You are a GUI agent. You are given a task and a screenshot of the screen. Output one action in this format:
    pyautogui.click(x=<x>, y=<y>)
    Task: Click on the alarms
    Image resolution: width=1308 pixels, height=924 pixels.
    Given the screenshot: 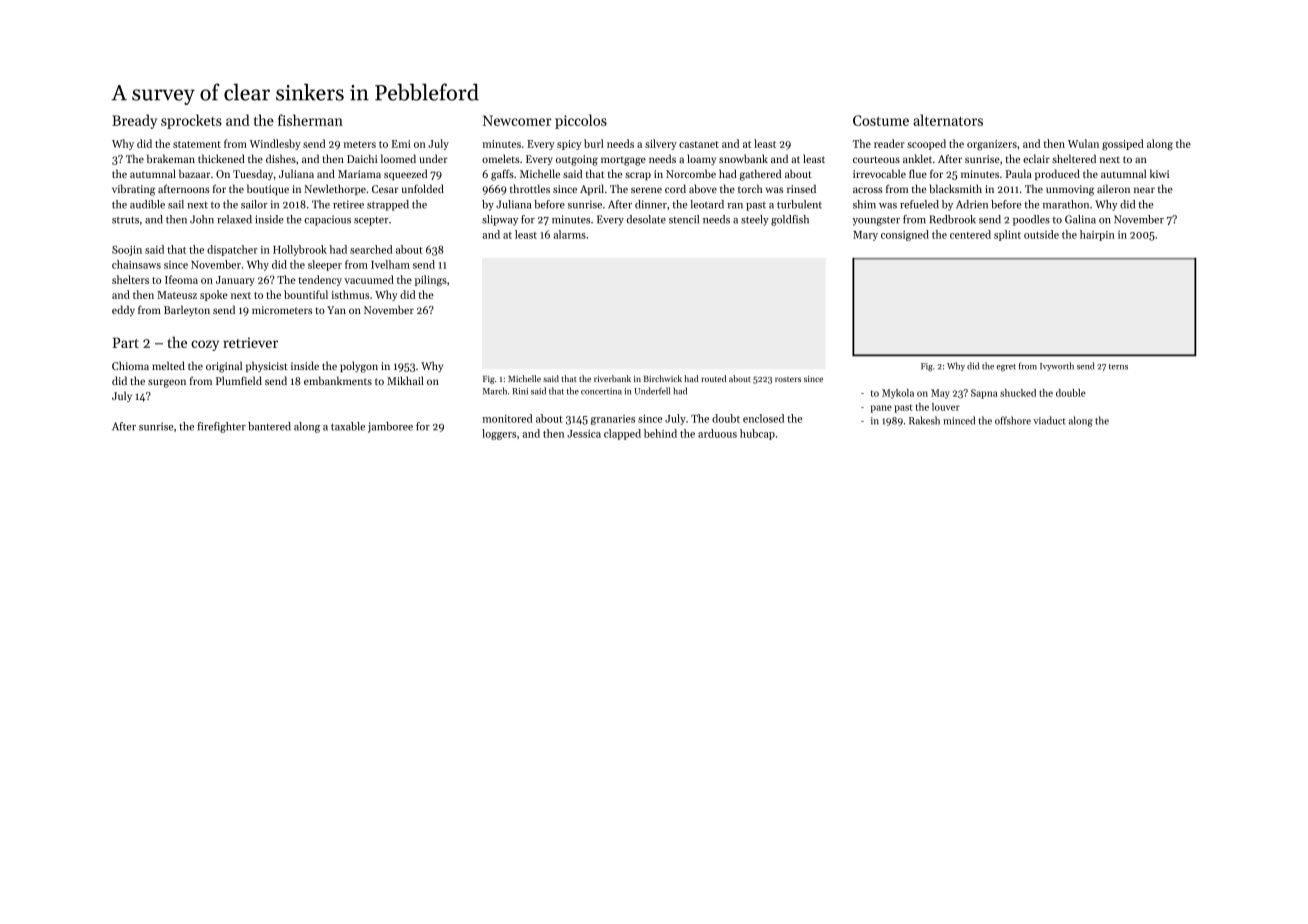 What is the action you would take?
    pyautogui.click(x=569, y=234)
